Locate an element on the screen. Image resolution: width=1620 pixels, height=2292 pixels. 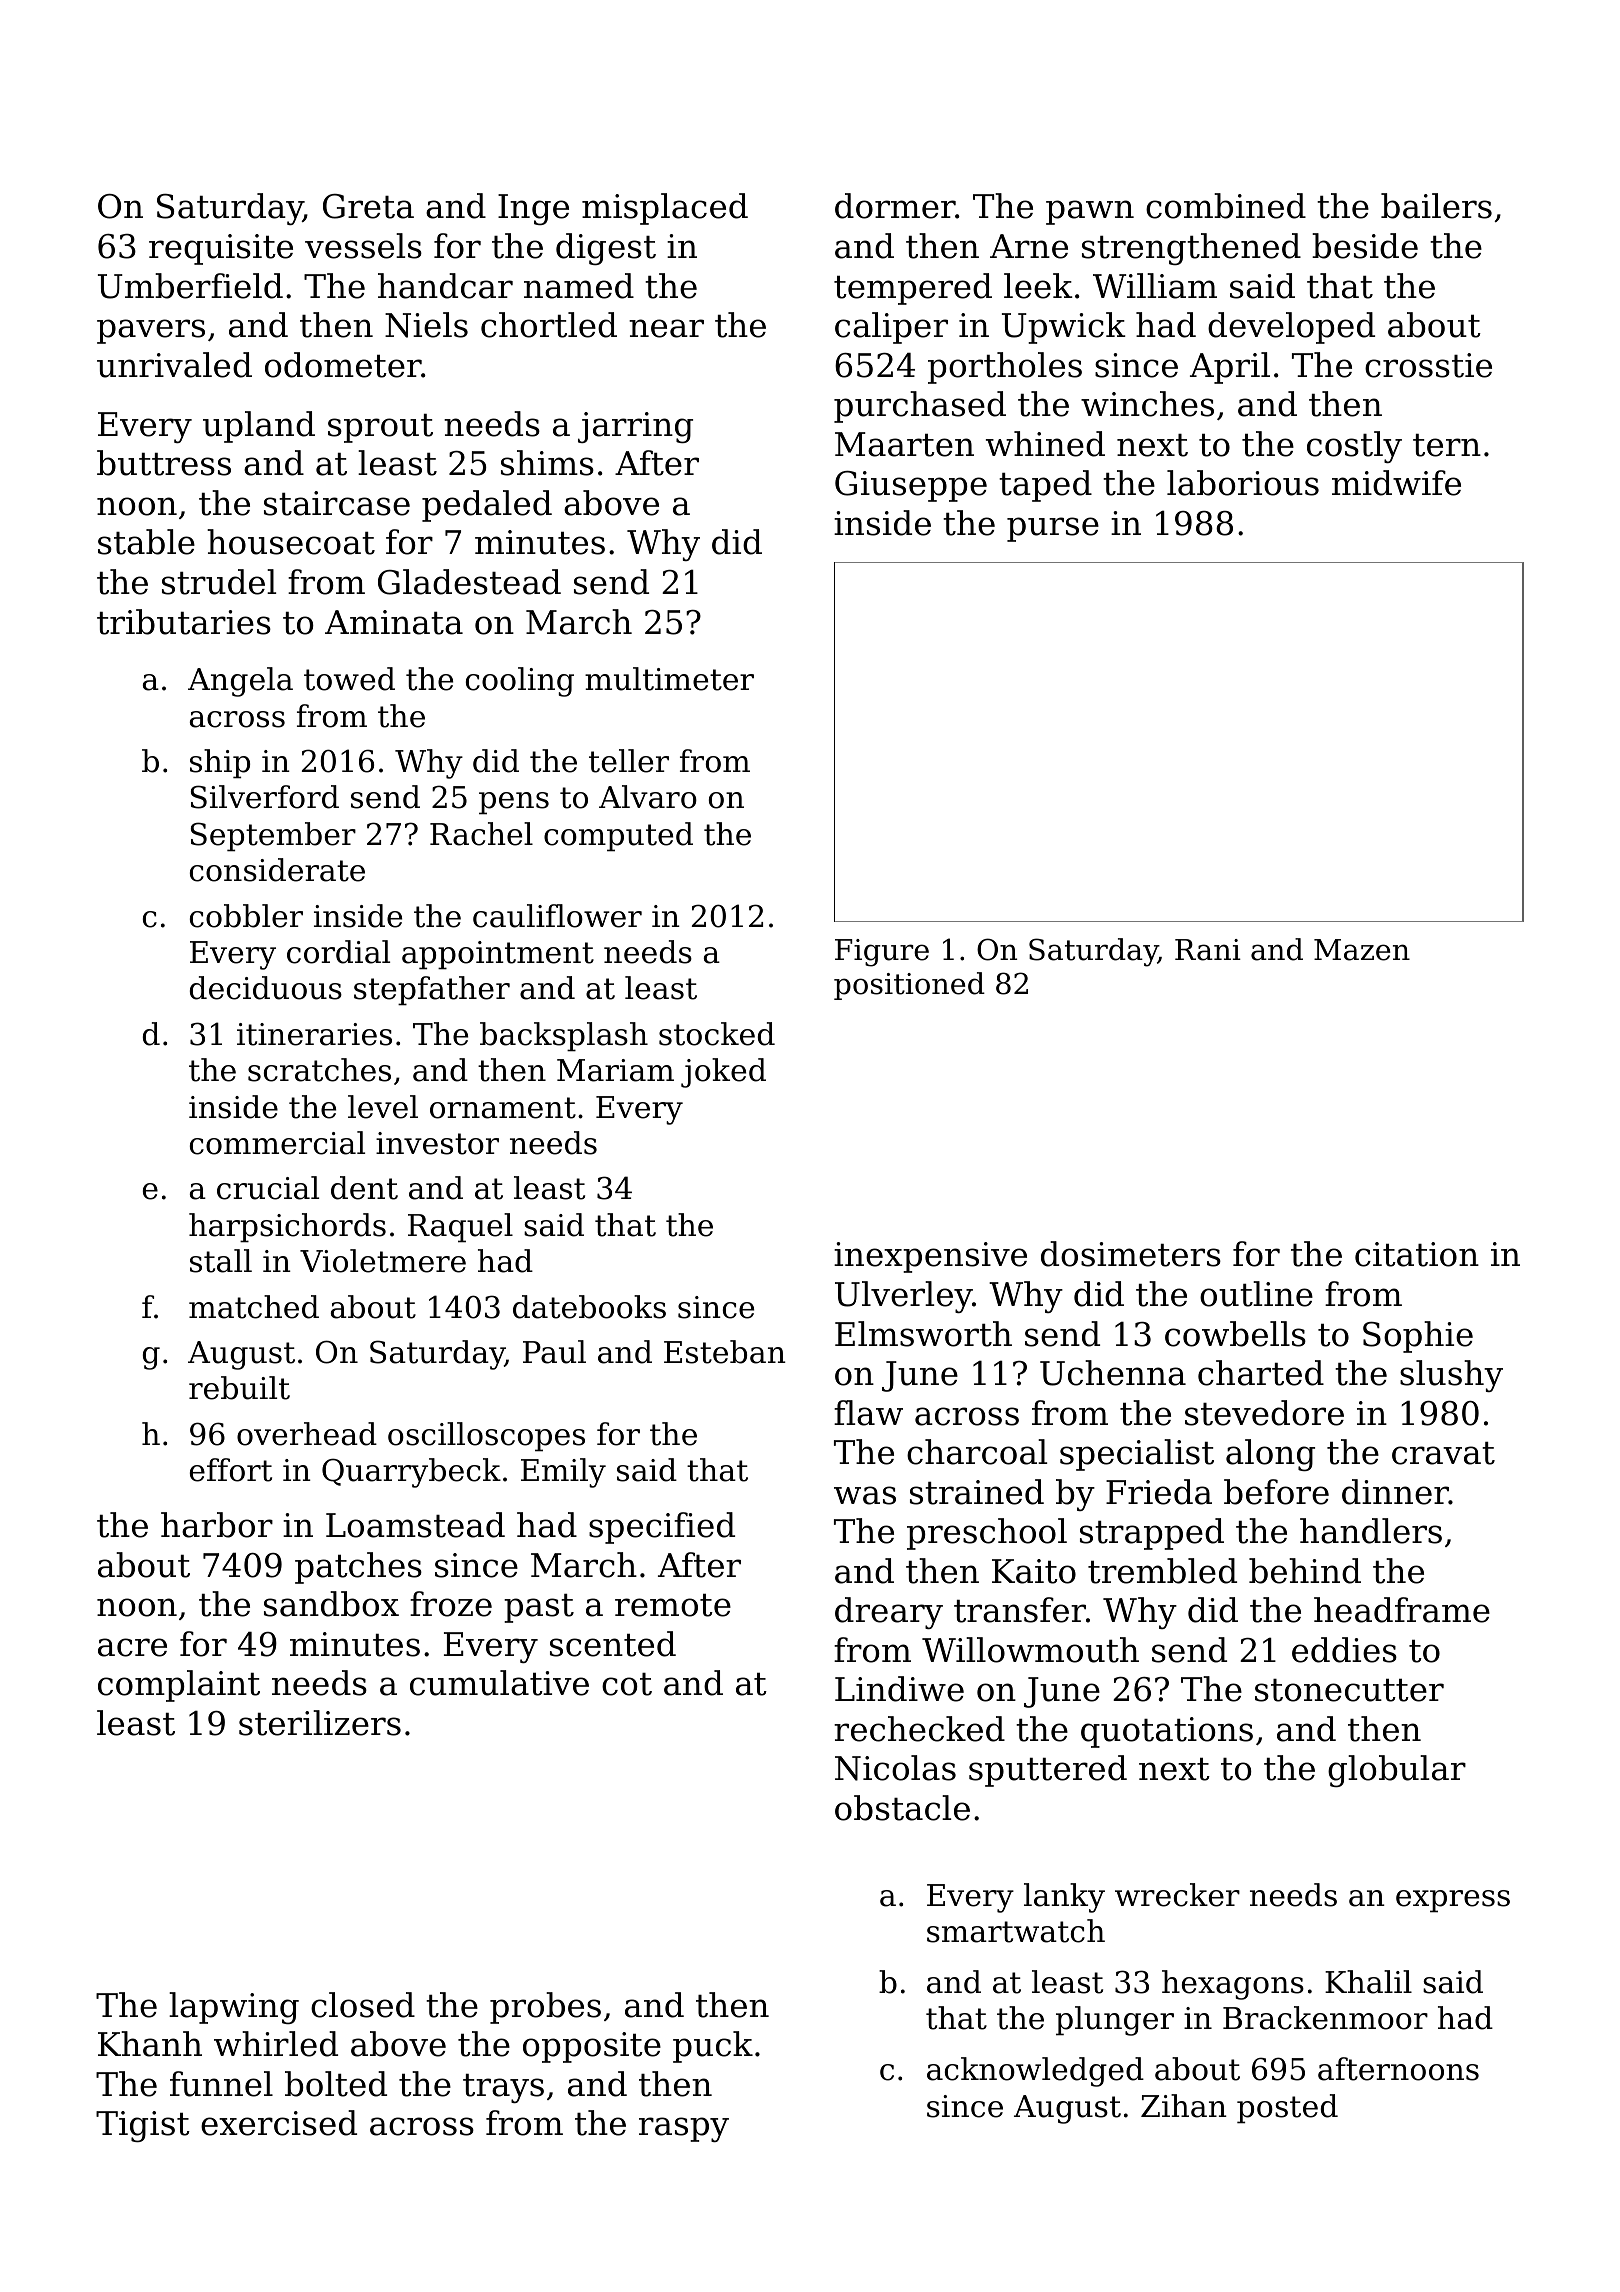
posted is located at coordinates (1287, 2109).
